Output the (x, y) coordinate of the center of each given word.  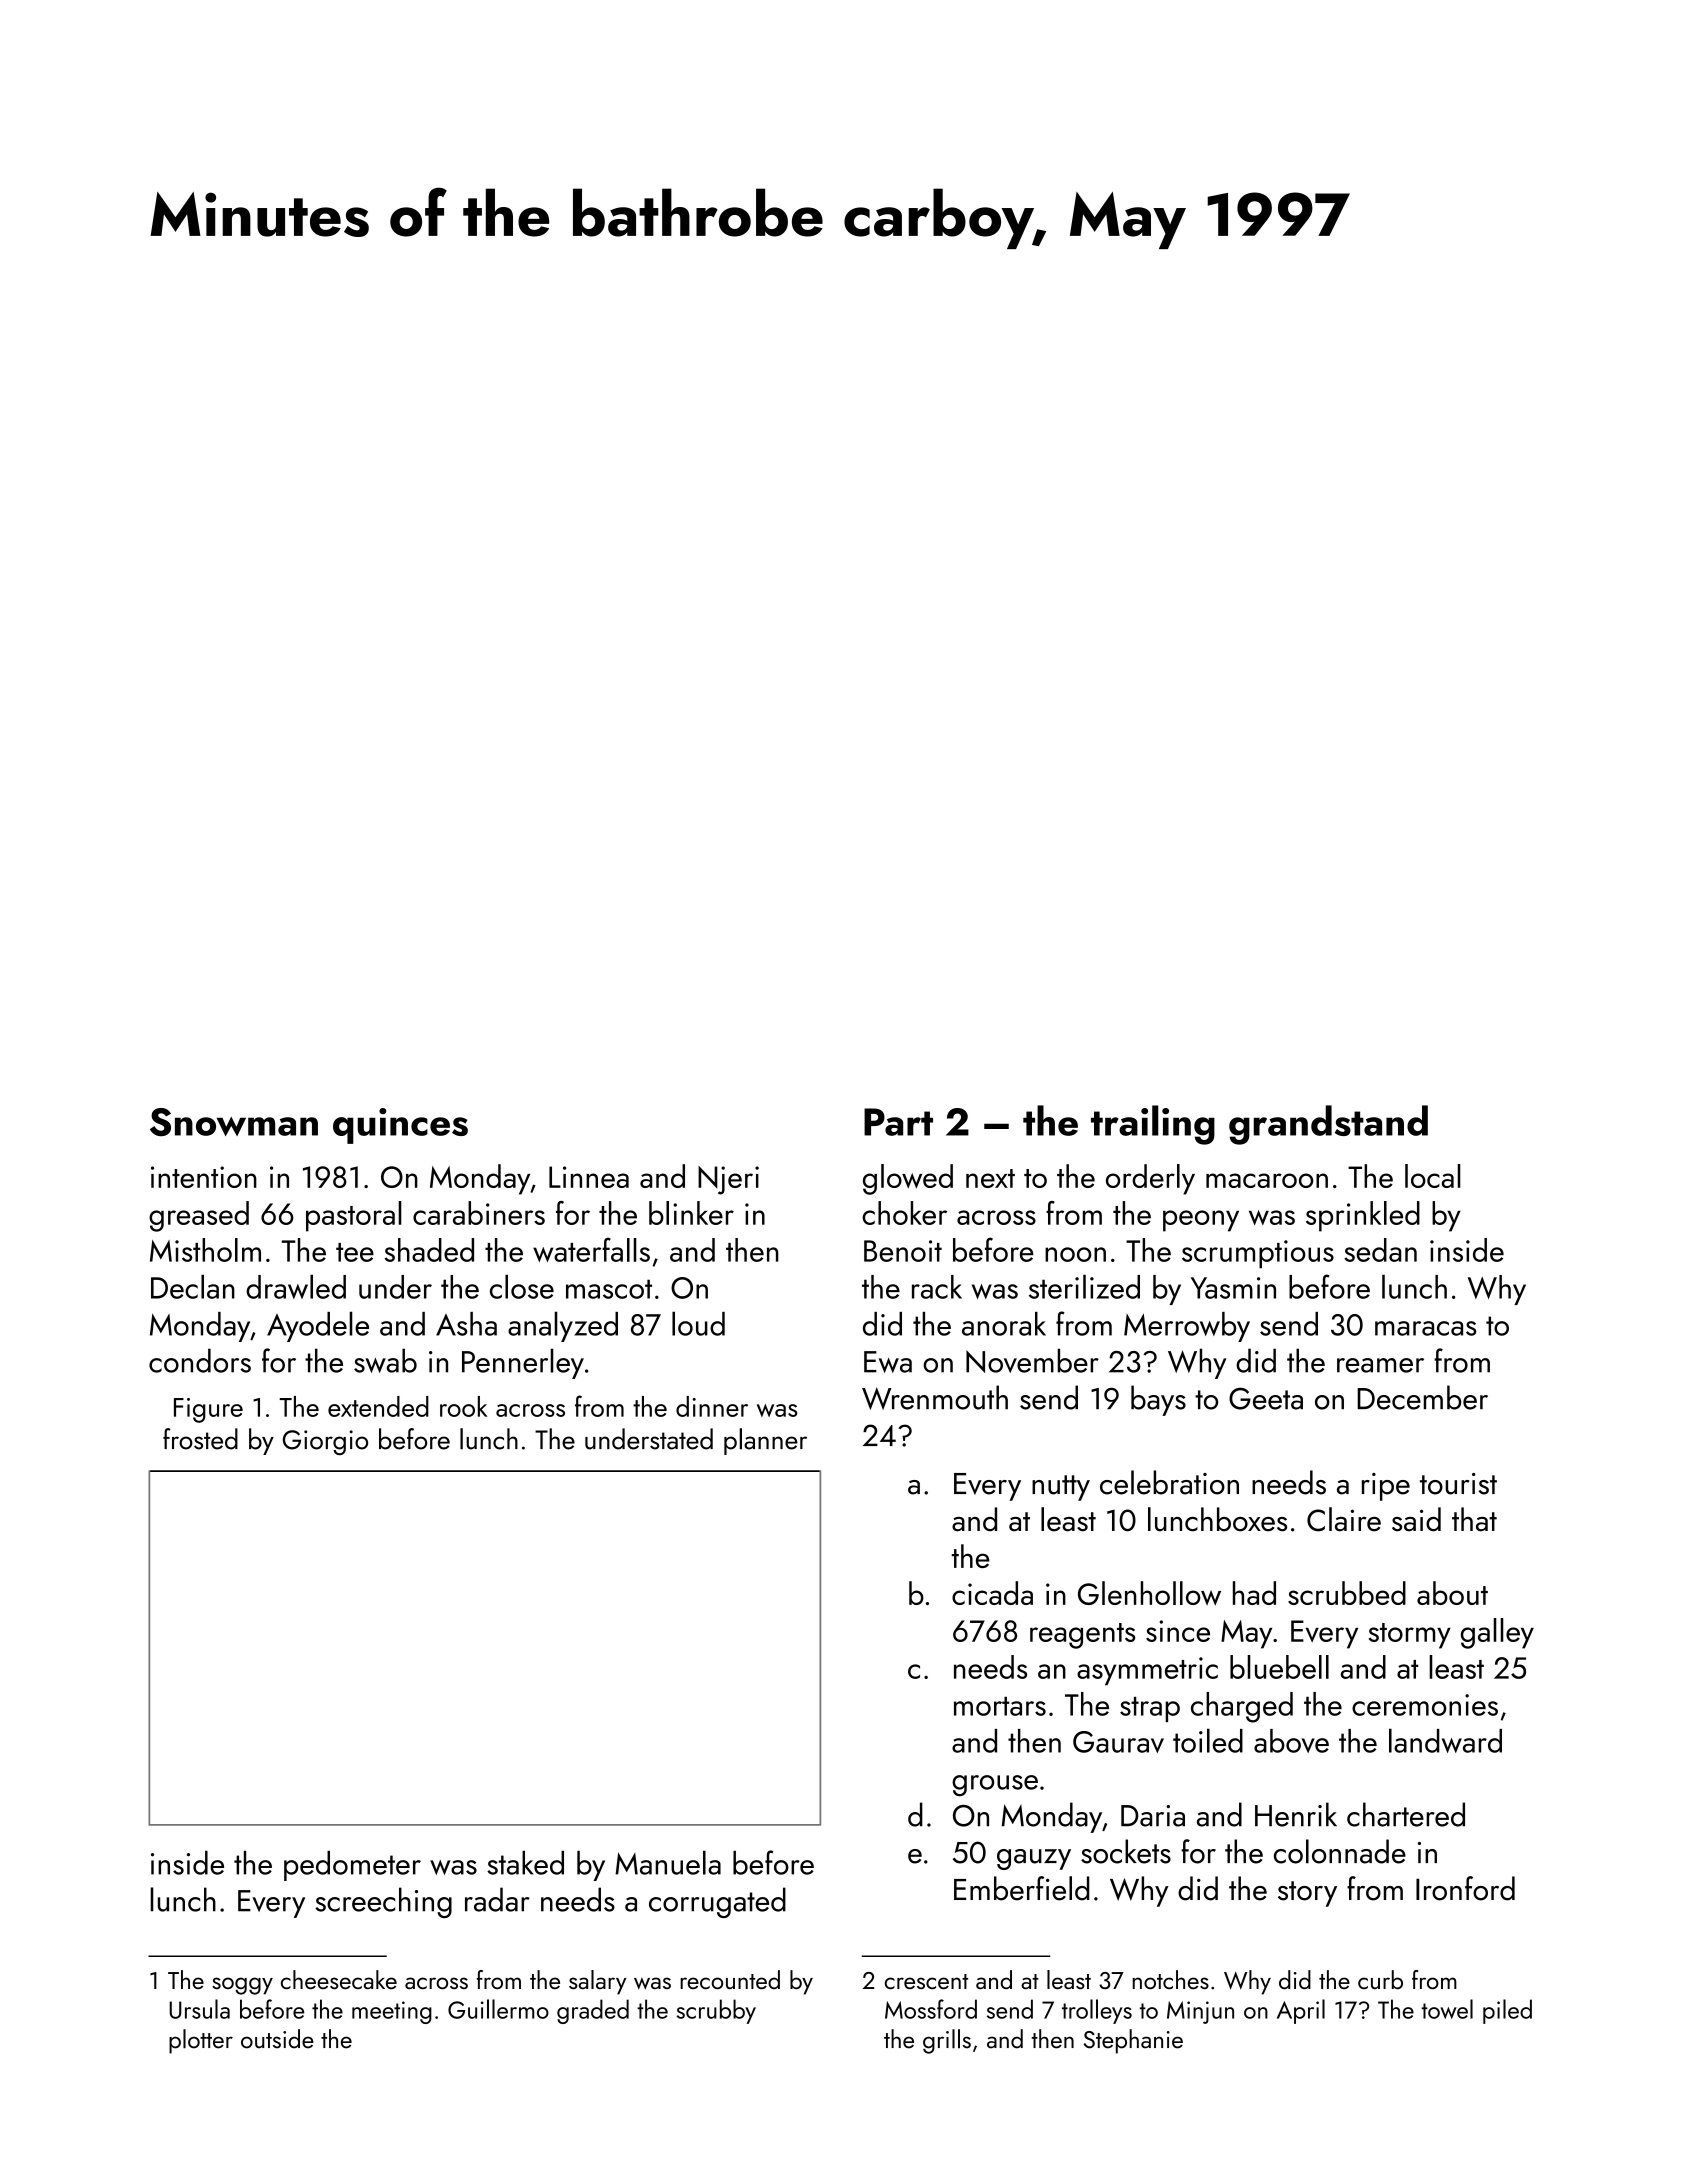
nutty (1061, 1488)
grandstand (1328, 1125)
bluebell (1279, 1667)
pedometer (352, 1866)
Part (898, 1122)
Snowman (234, 1122)
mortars (1000, 1706)
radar (497, 1899)
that (1474, 1519)
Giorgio (325, 1442)
